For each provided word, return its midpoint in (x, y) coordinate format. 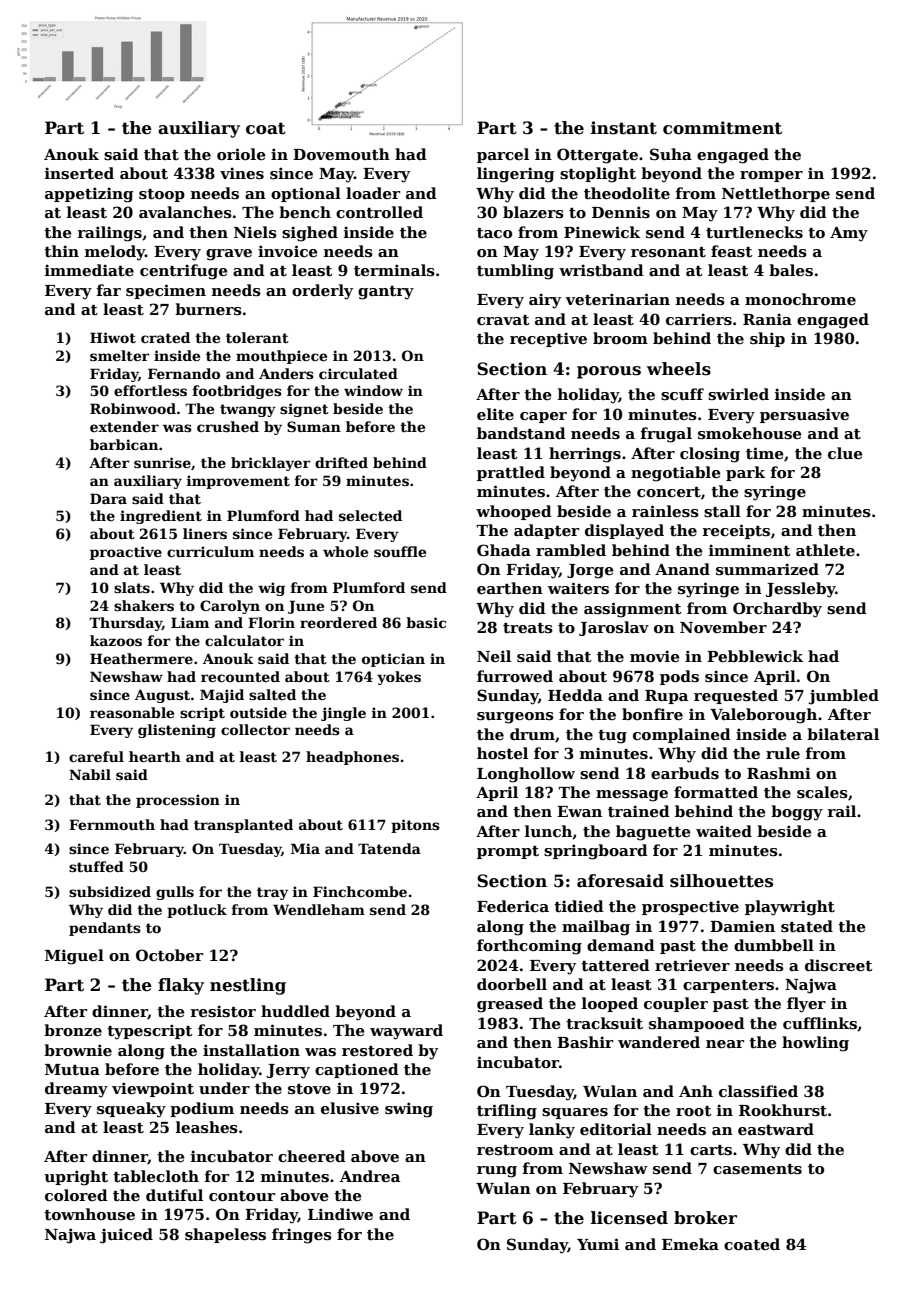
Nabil (90, 774)
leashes (207, 1127)
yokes (399, 678)
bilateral (843, 734)
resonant (668, 252)
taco (494, 233)
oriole (241, 154)
